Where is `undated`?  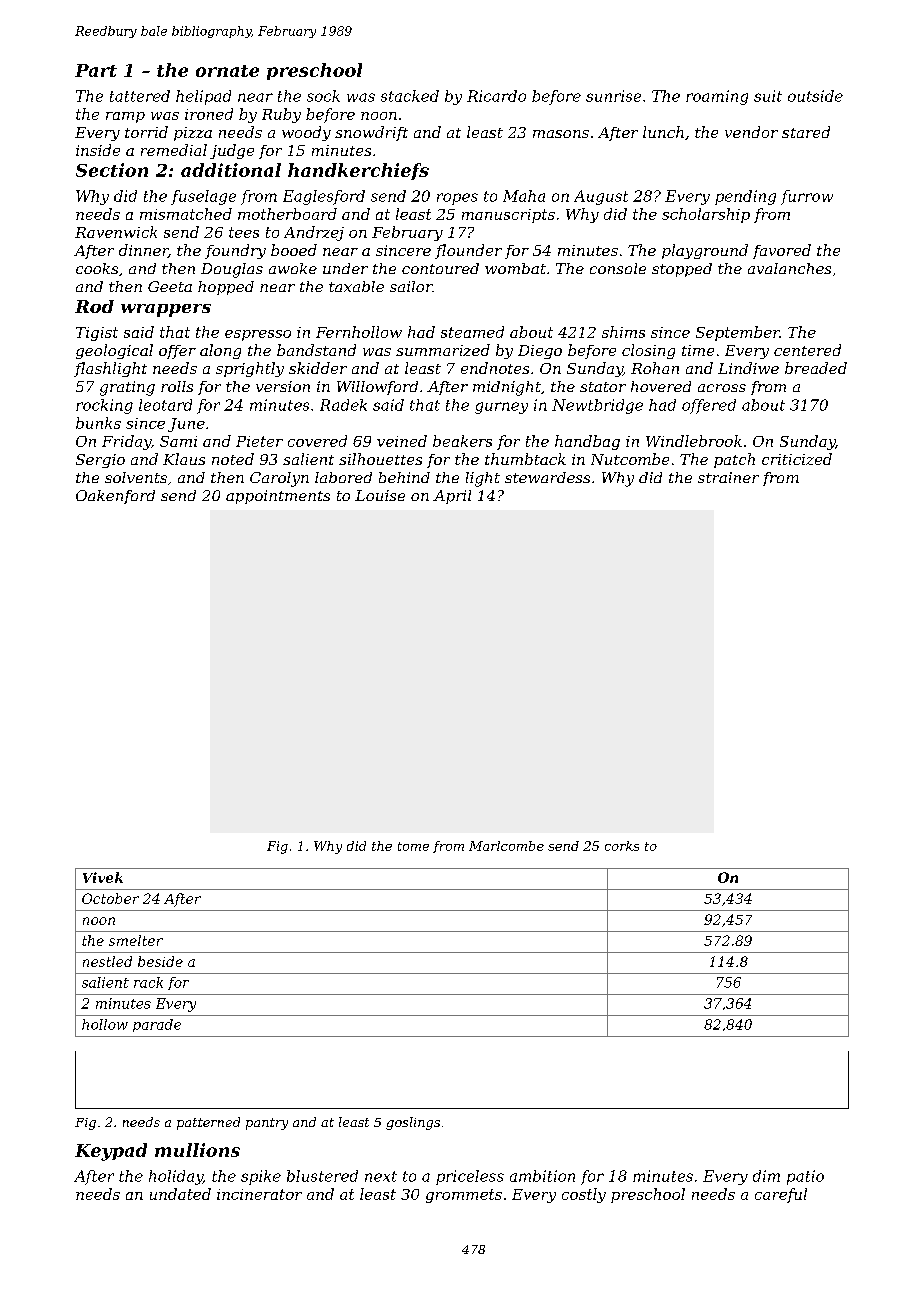
undated is located at coordinates (180, 1194).
